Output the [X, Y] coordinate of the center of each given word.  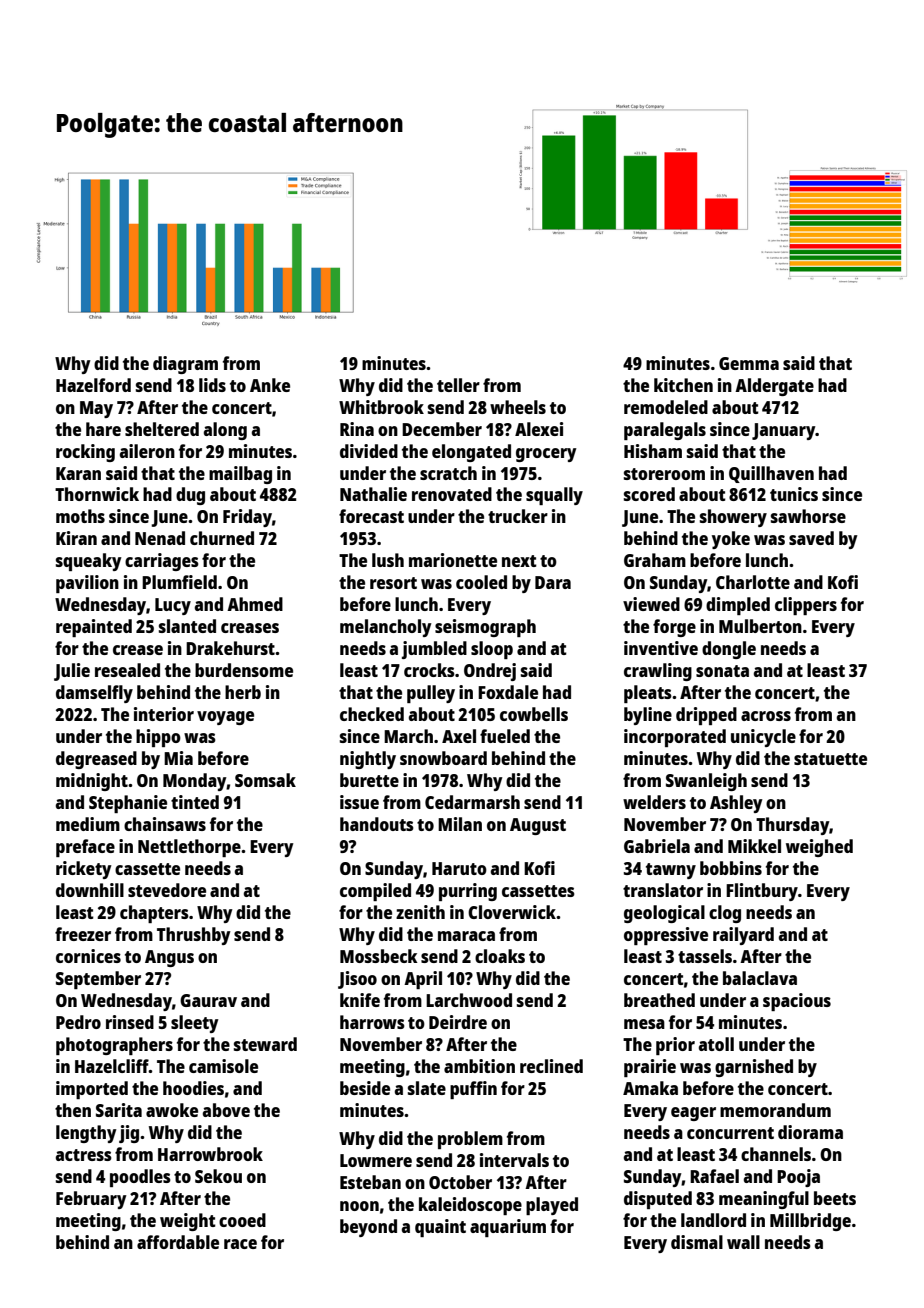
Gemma [749, 363]
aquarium [508, 1228]
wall [743, 1242]
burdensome [244, 670]
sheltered [162, 429]
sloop [492, 650]
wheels [518, 407]
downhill [90, 890]
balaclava [760, 978]
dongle [729, 650]
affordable [178, 1242]
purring [468, 892]
